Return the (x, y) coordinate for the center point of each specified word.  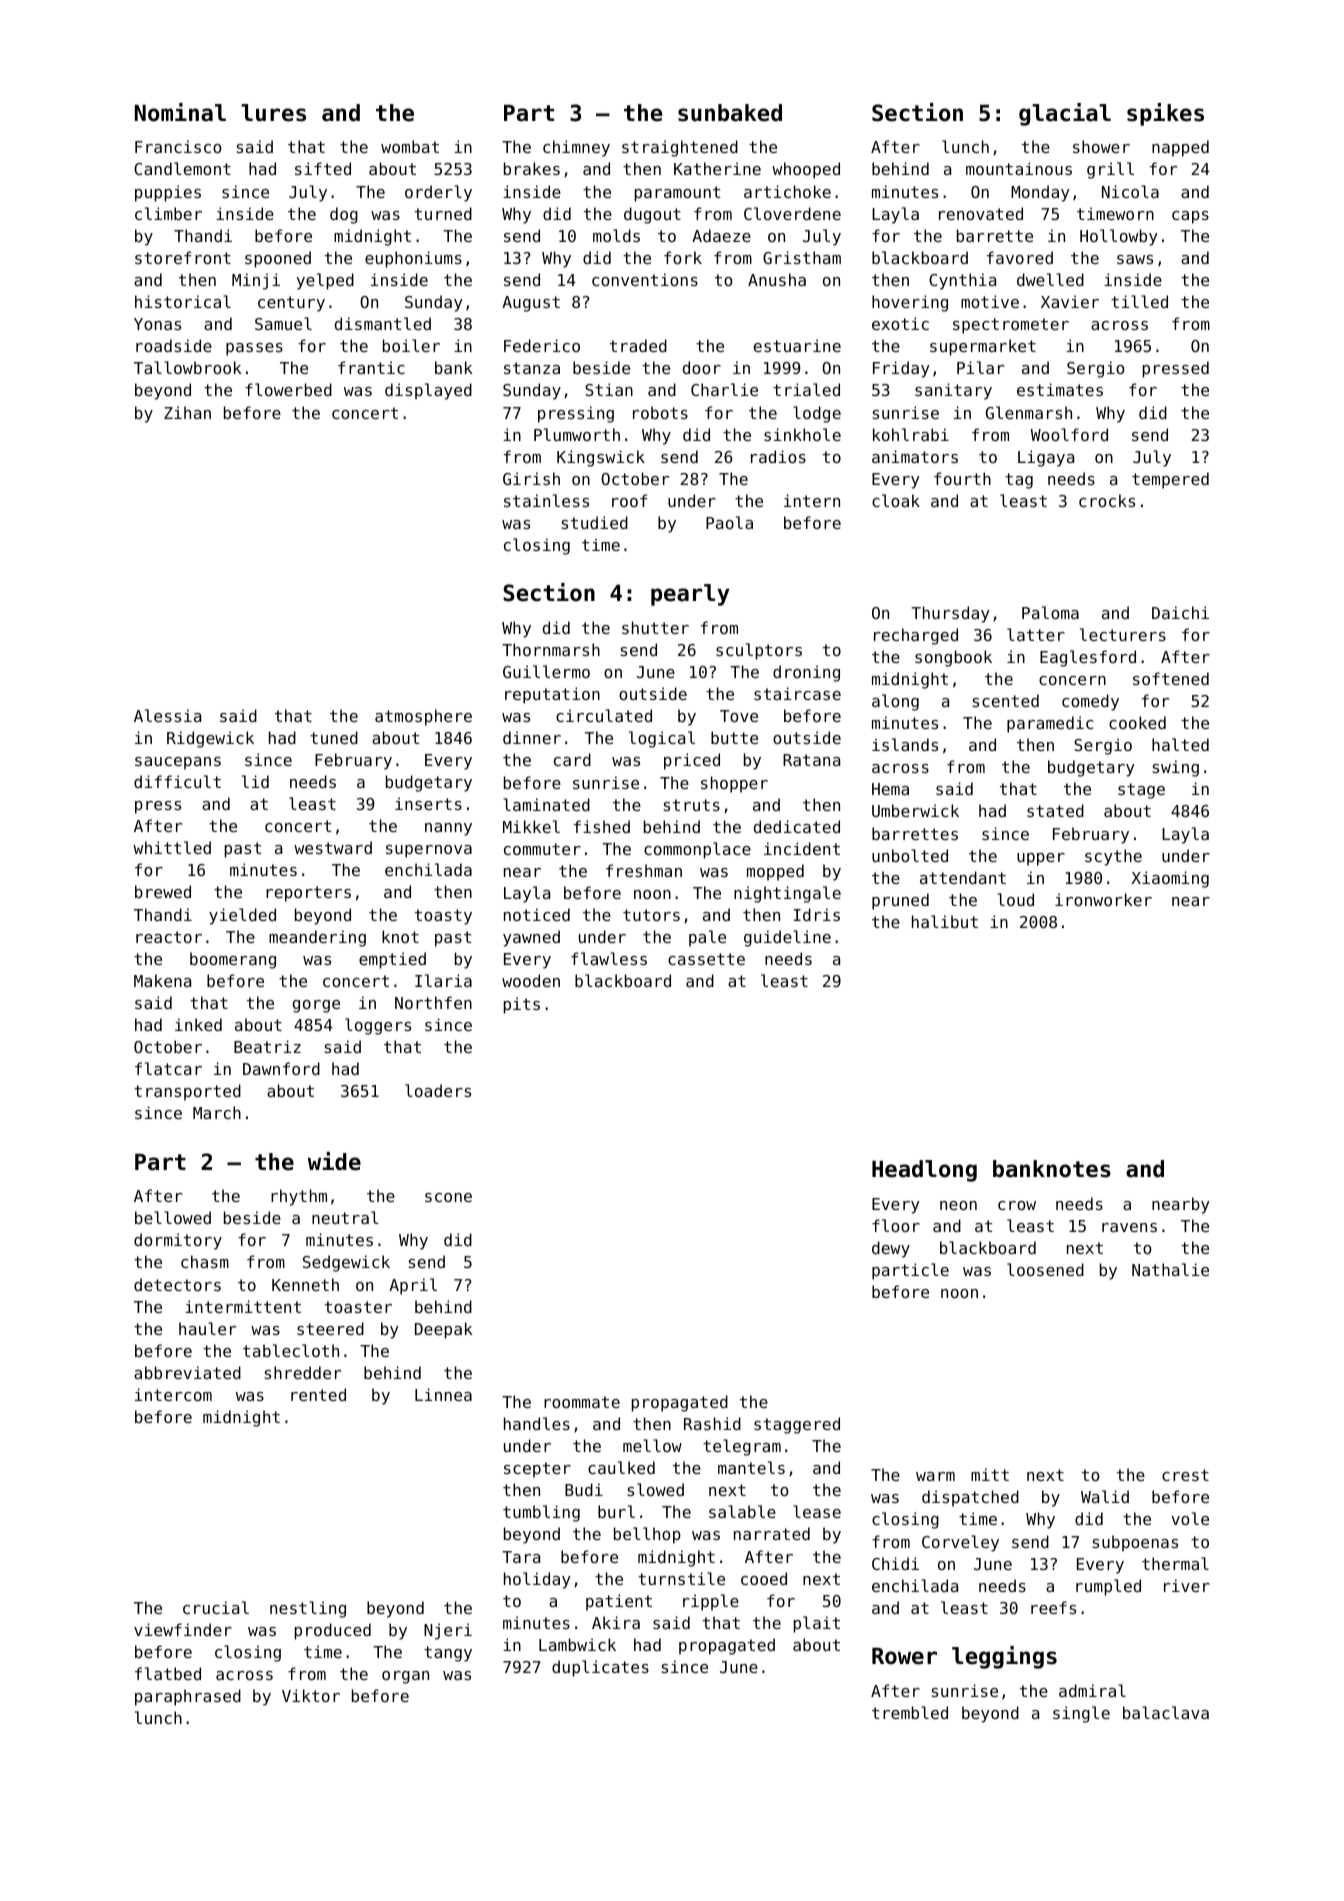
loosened (1045, 1269)
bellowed (173, 1217)
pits (522, 1005)
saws (1135, 259)
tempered (1170, 480)
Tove (739, 716)
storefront (183, 257)
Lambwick (577, 1644)
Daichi (1180, 612)
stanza (532, 368)
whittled (172, 847)
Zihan (187, 412)
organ (405, 1677)
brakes (532, 168)
